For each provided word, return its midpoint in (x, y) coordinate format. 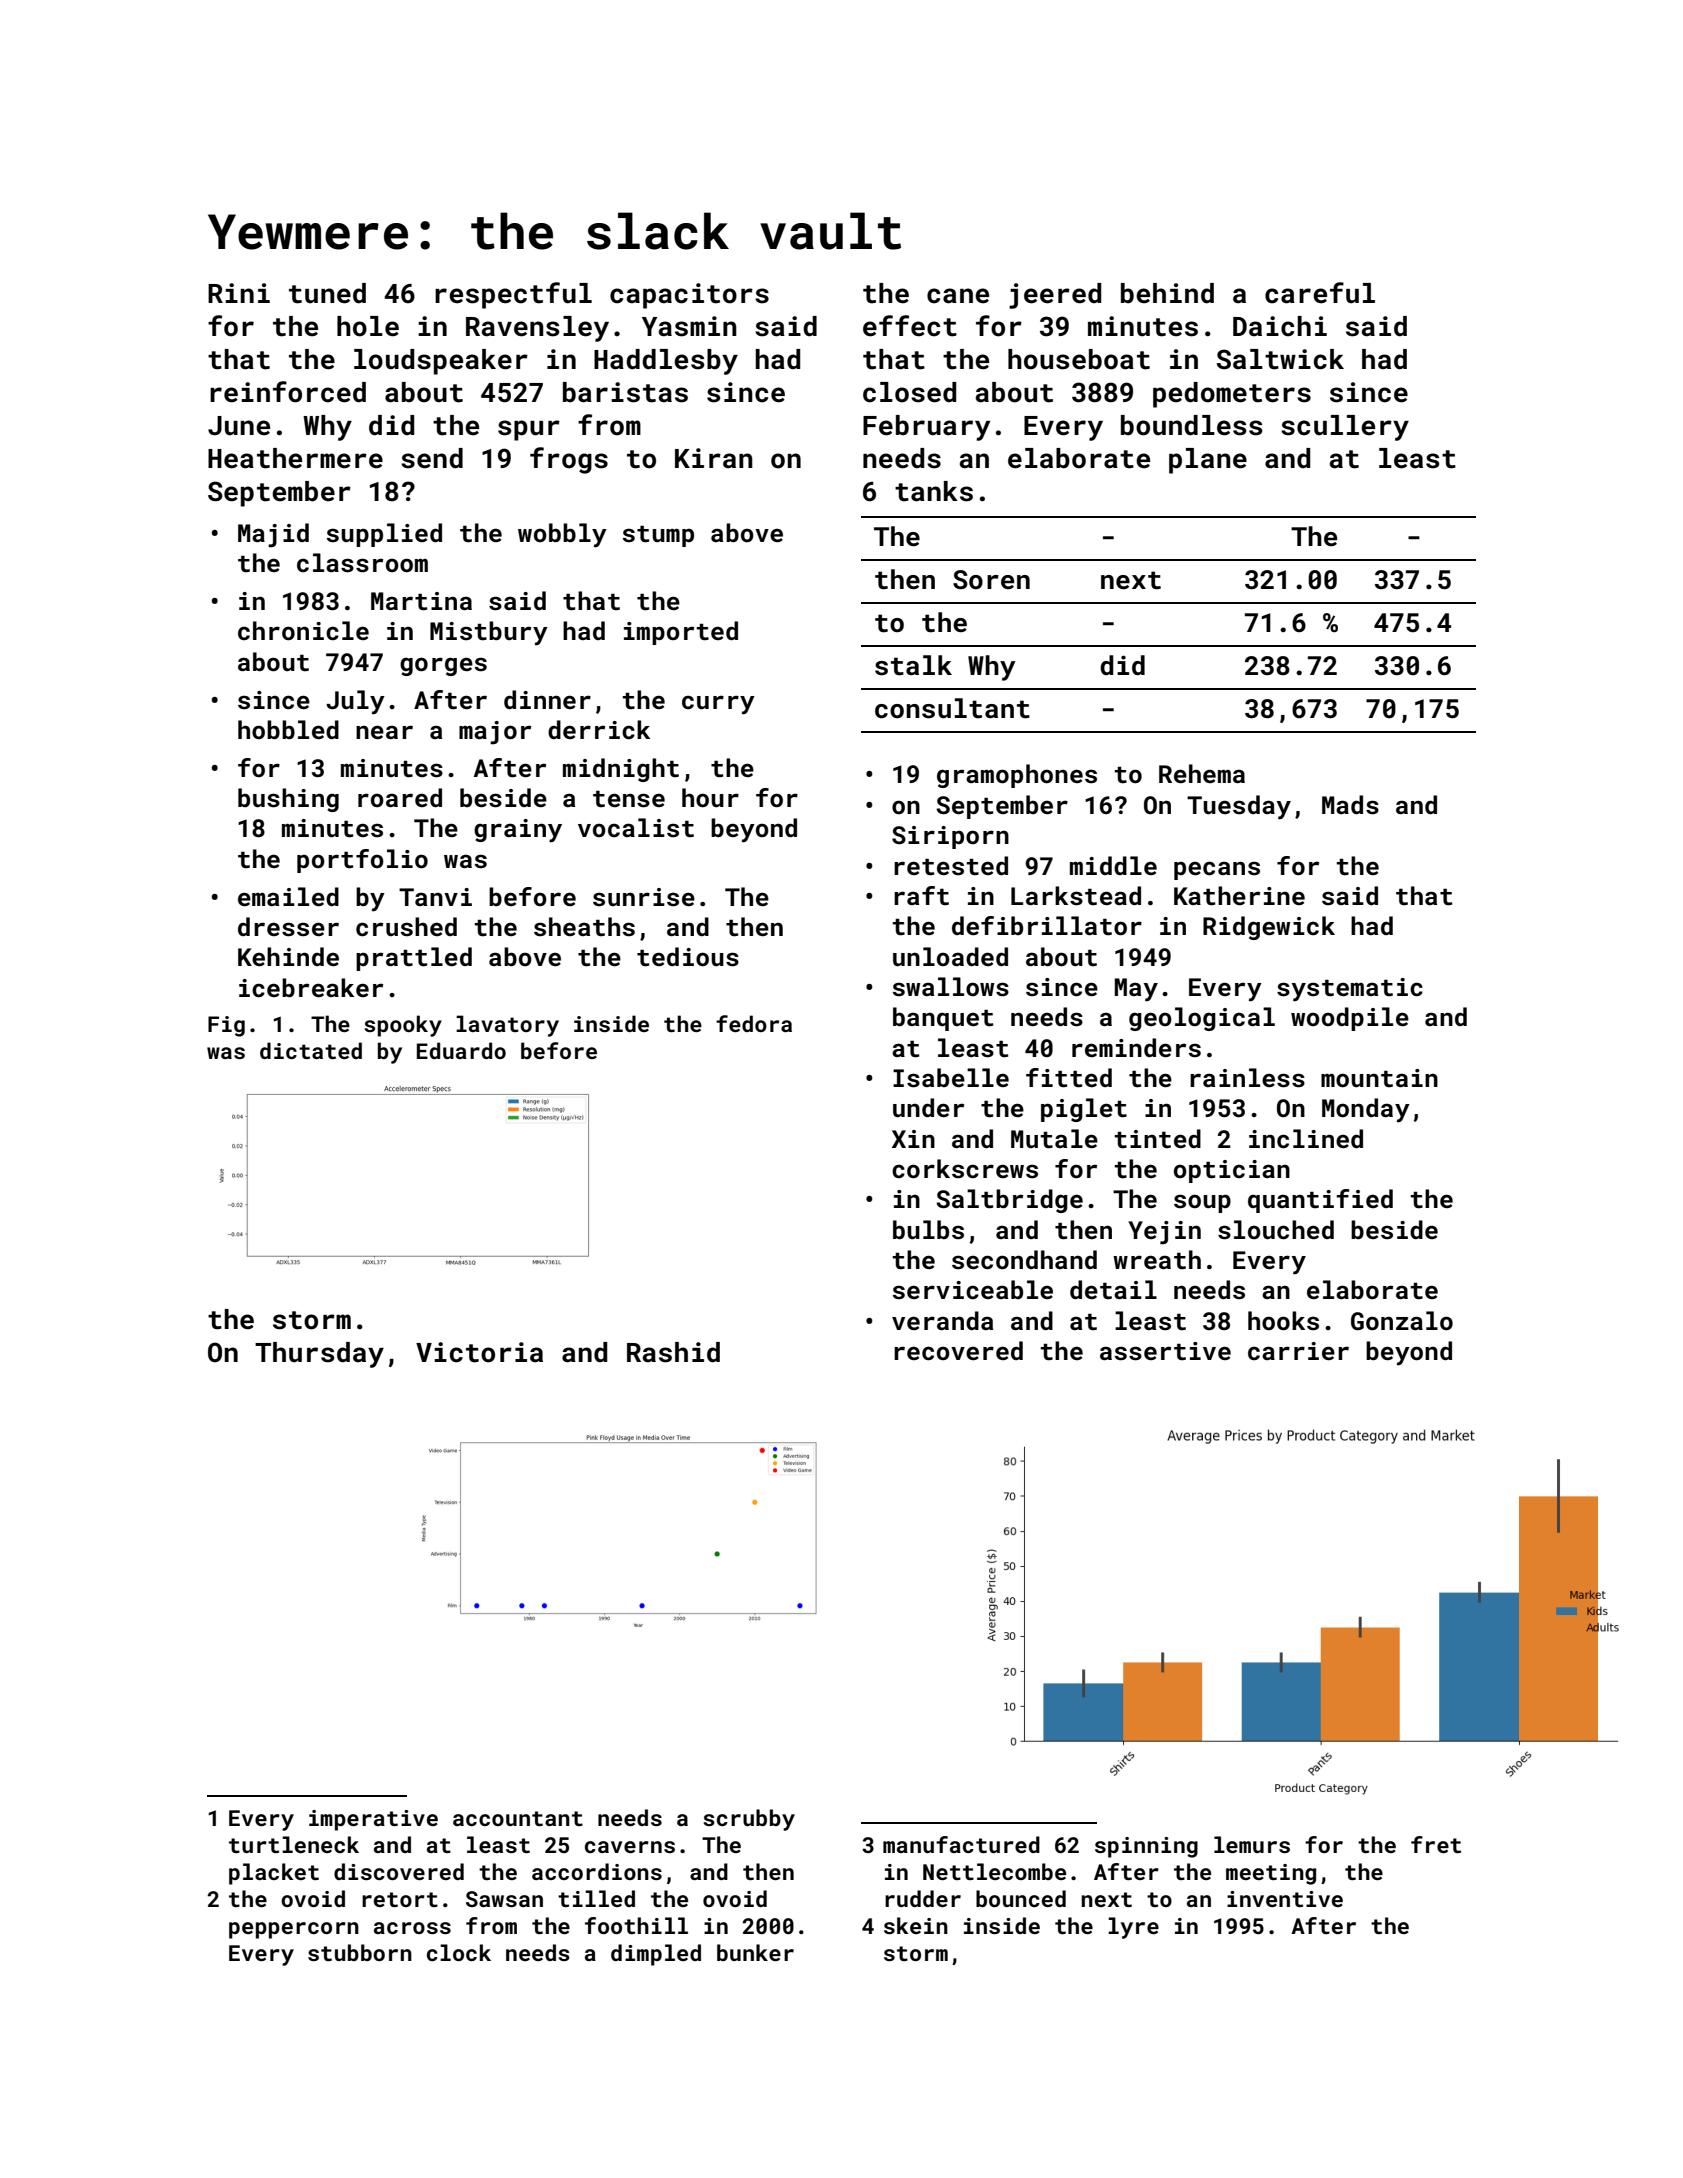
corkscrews (965, 1169)
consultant (952, 708)
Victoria (479, 1352)
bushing (288, 800)
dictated (311, 1050)
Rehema (1202, 773)
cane (958, 296)
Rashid (673, 1352)
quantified (1320, 1201)
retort (400, 1899)
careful (1320, 293)
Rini (239, 293)
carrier (1298, 1351)
